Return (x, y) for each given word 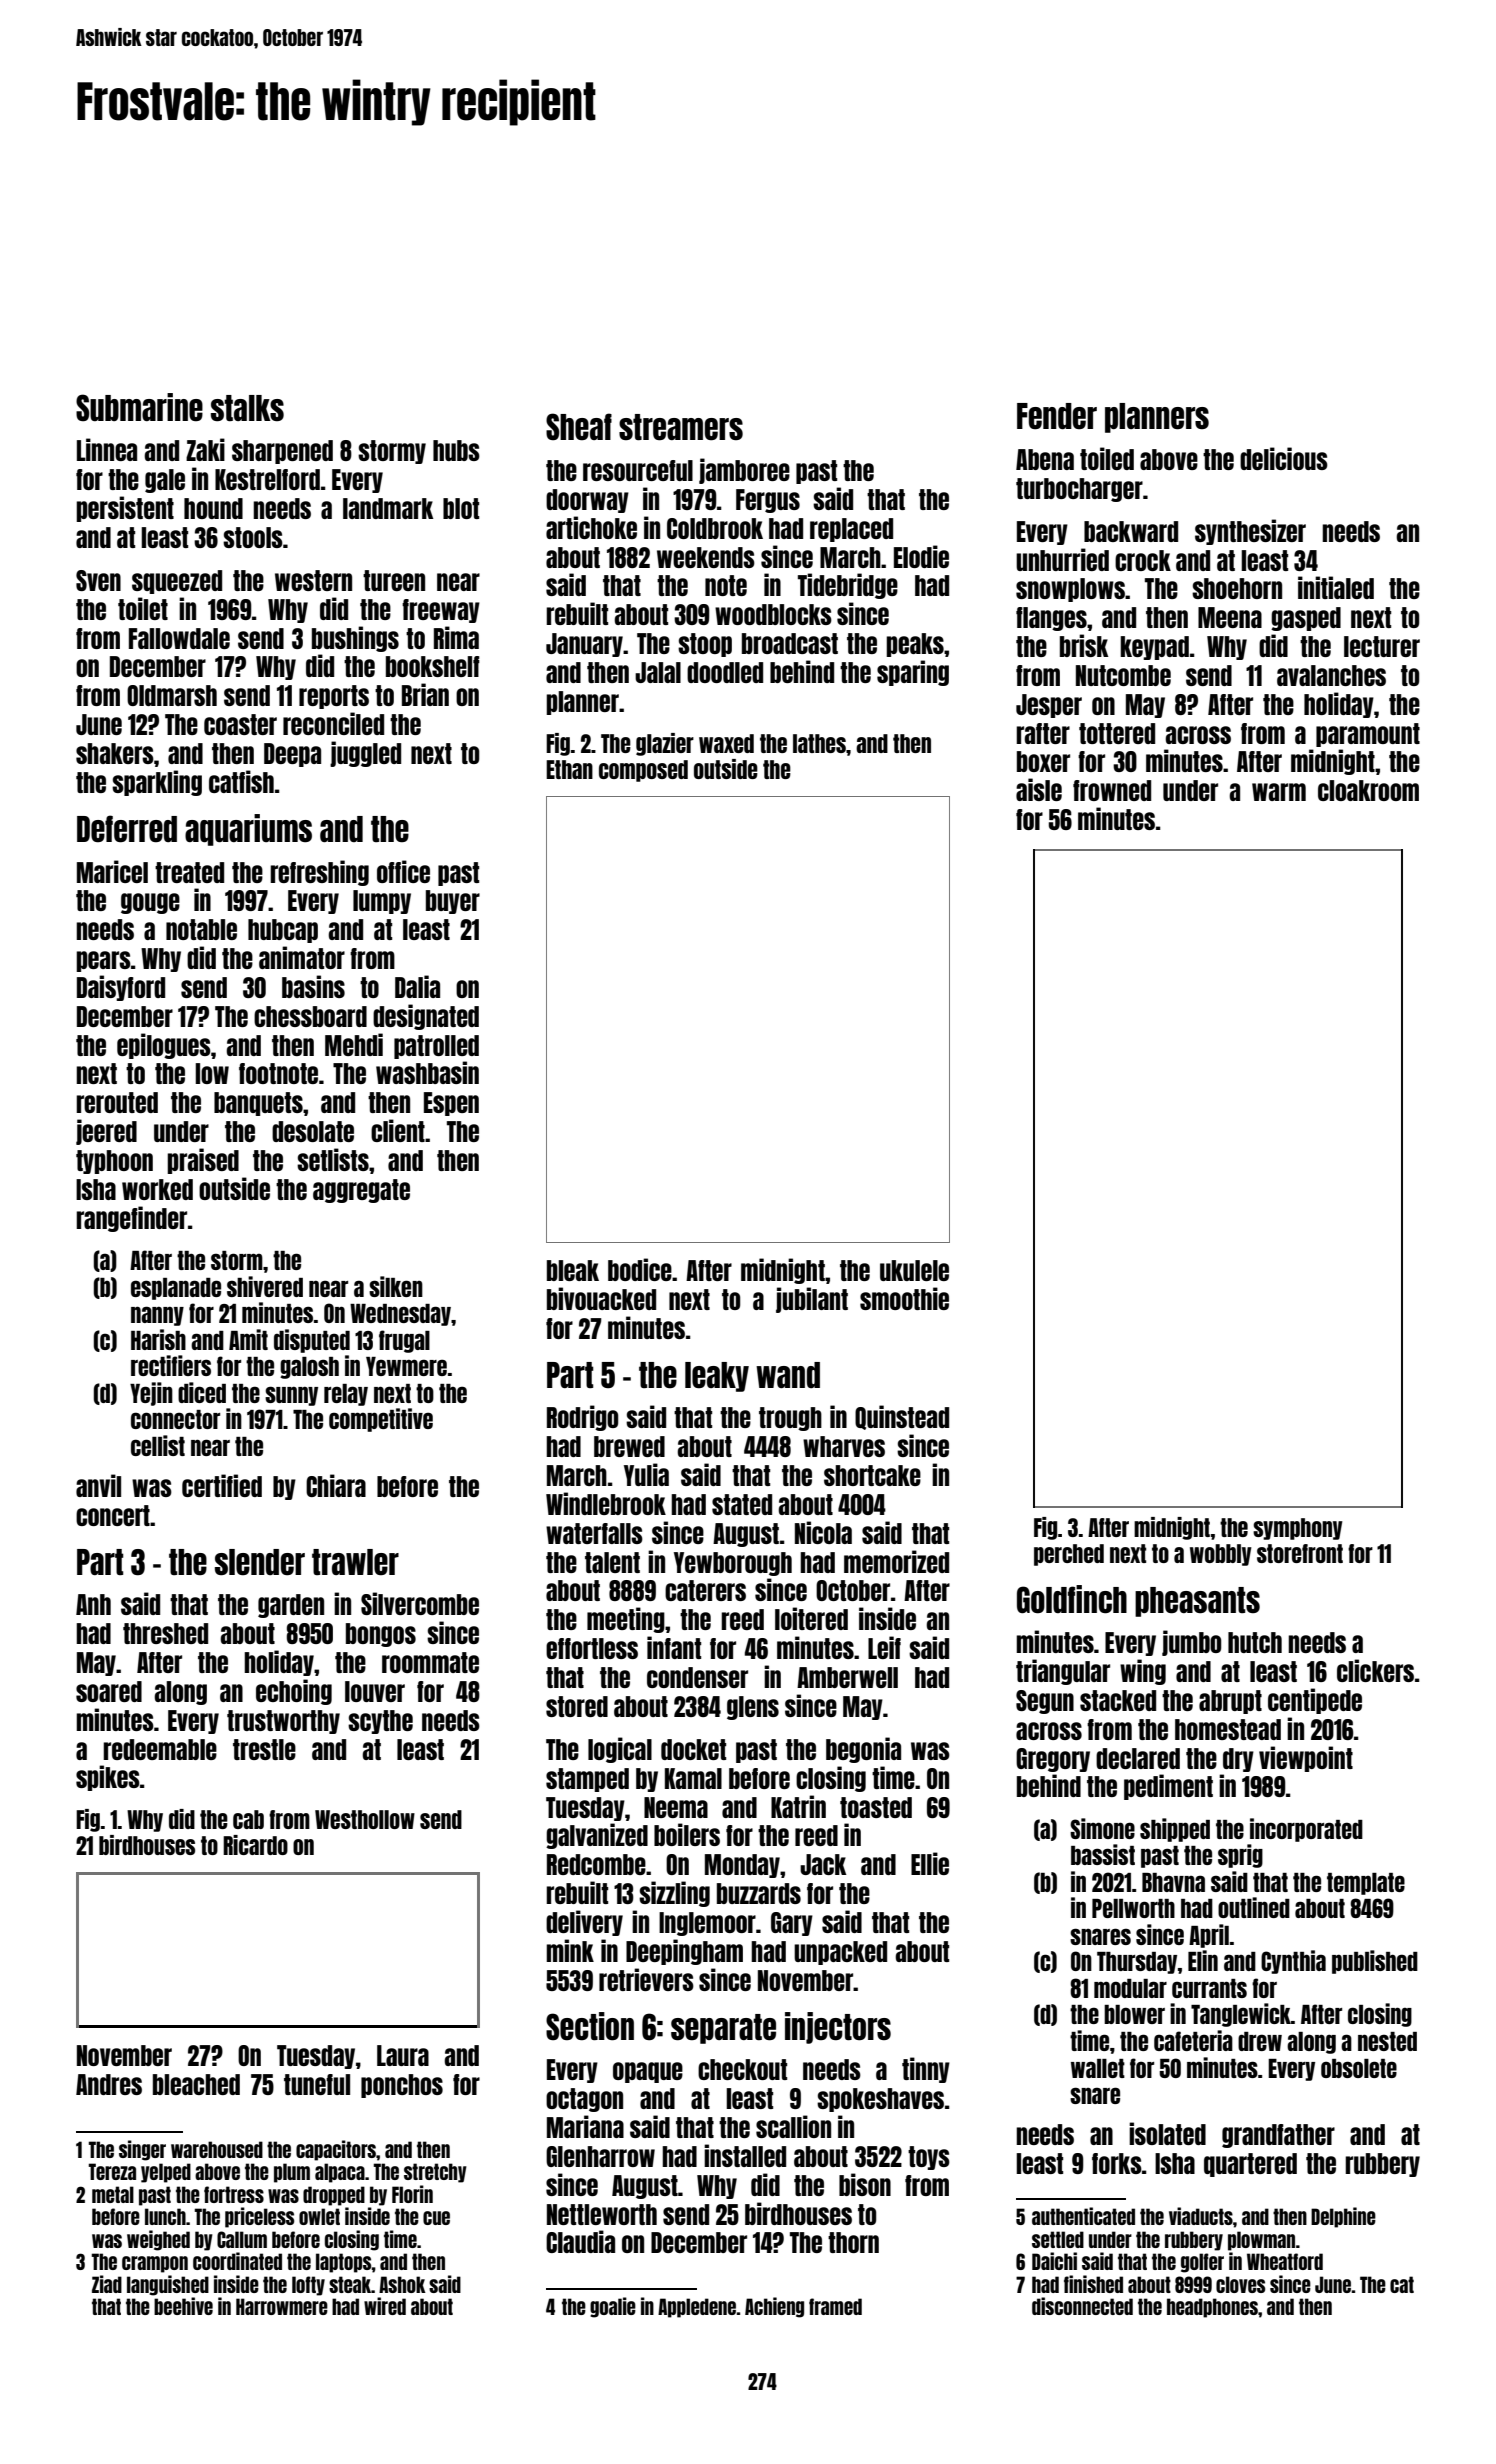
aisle (1039, 789)
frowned (1112, 790)
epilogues (164, 1046)
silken (396, 1286)
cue (436, 2218)
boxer (1043, 761)
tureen (394, 580)
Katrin (798, 1806)
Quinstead (902, 1417)
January (584, 645)
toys (929, 2158)
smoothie (904, 1298)
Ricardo (255, 1845)
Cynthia (1293, 1962)
